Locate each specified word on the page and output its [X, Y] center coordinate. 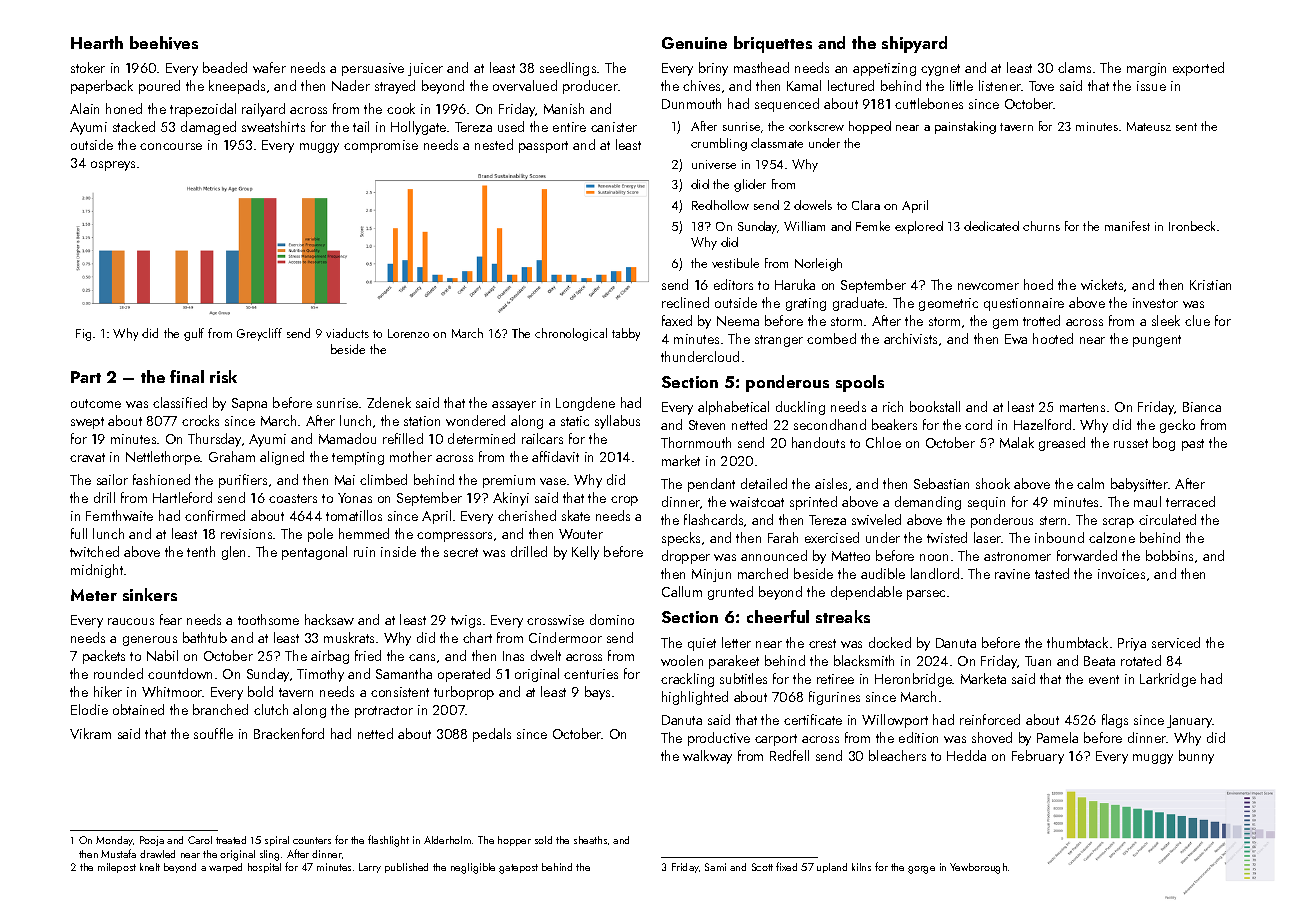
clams [1074, 67]
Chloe [883, 442]
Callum [682, 591]
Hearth [97, 42]
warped [225, 868]
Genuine [694, 43]
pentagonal [314, 553]
